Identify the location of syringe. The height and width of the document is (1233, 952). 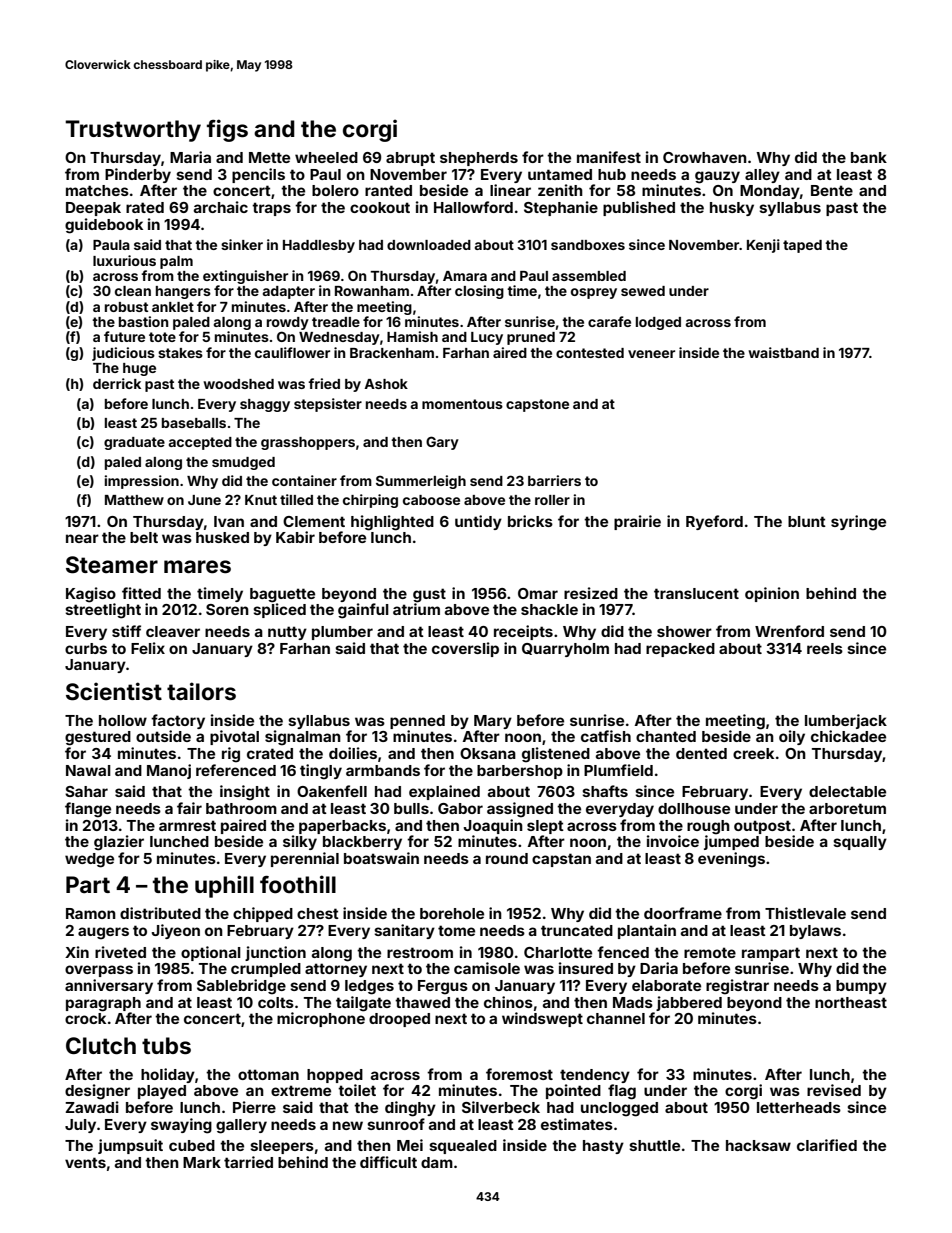
(858, 523).
